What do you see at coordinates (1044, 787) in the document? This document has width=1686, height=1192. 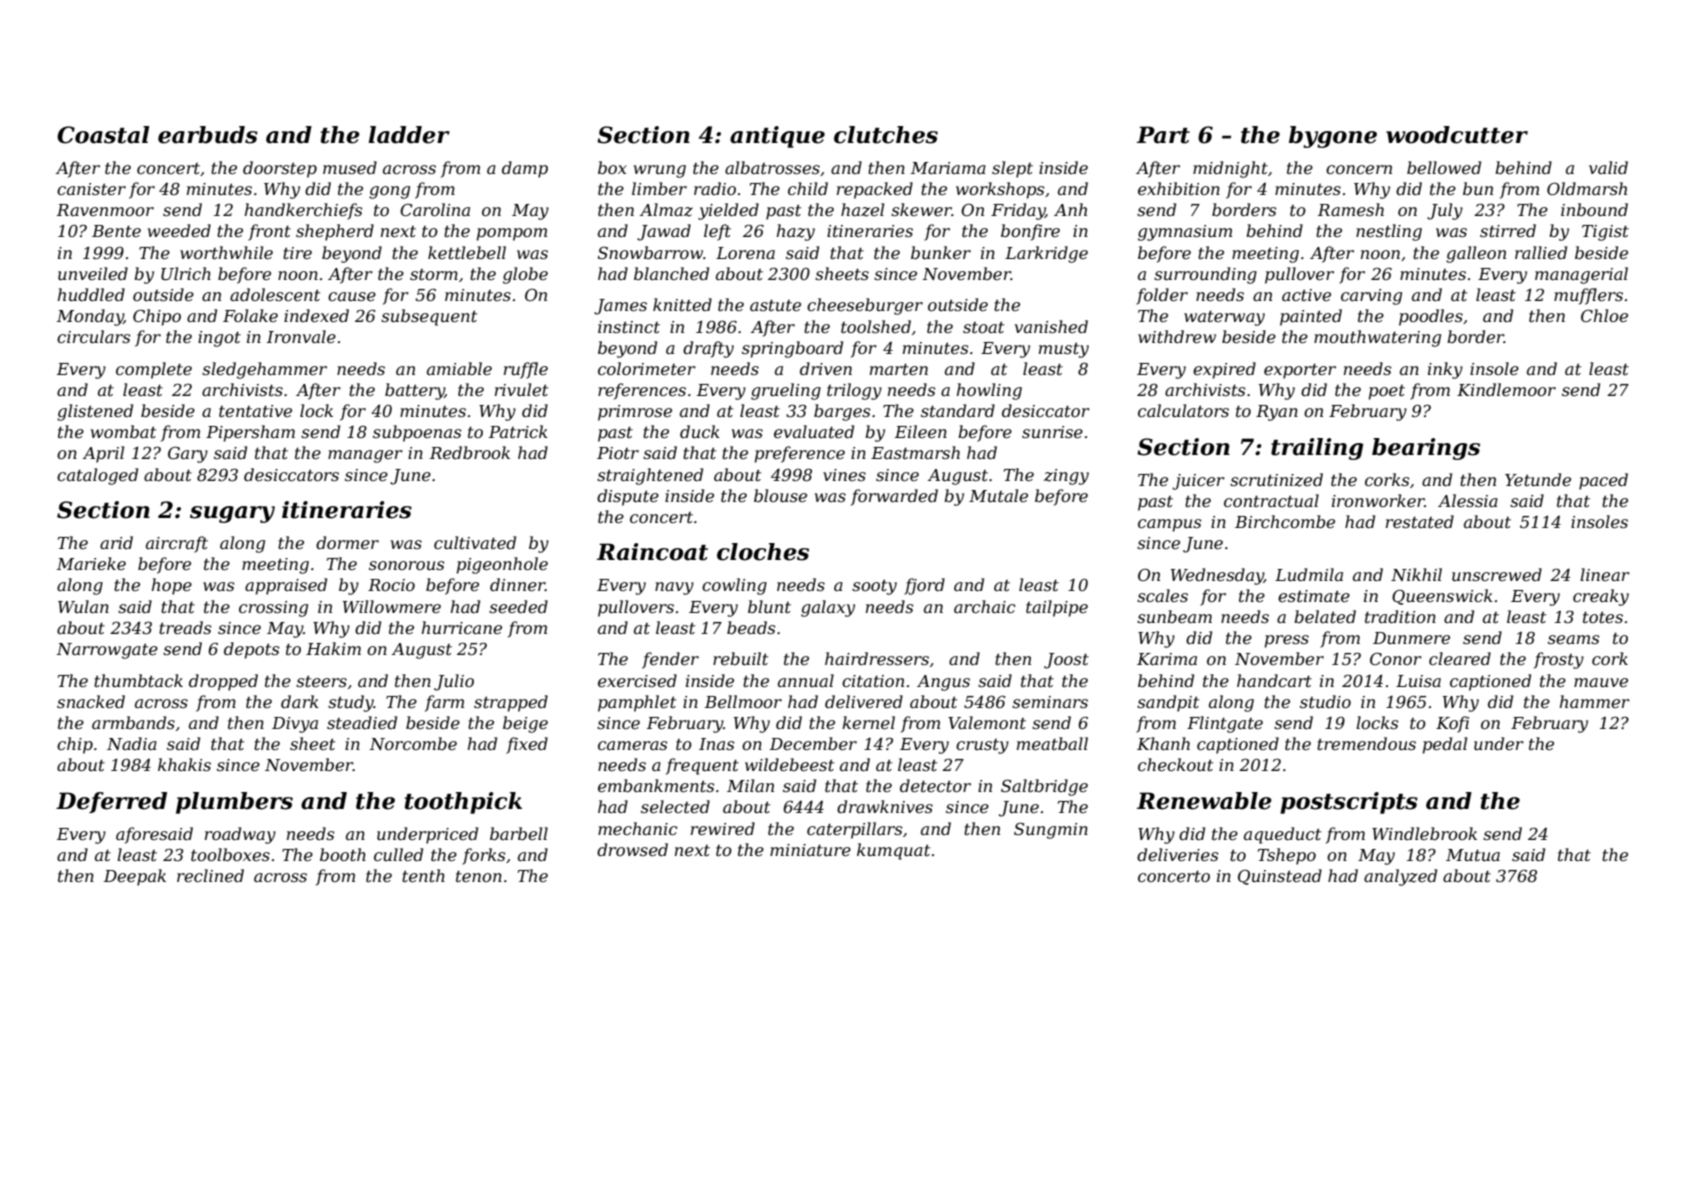 I see `Saltbridge` at bounding box center [1044, 787].
